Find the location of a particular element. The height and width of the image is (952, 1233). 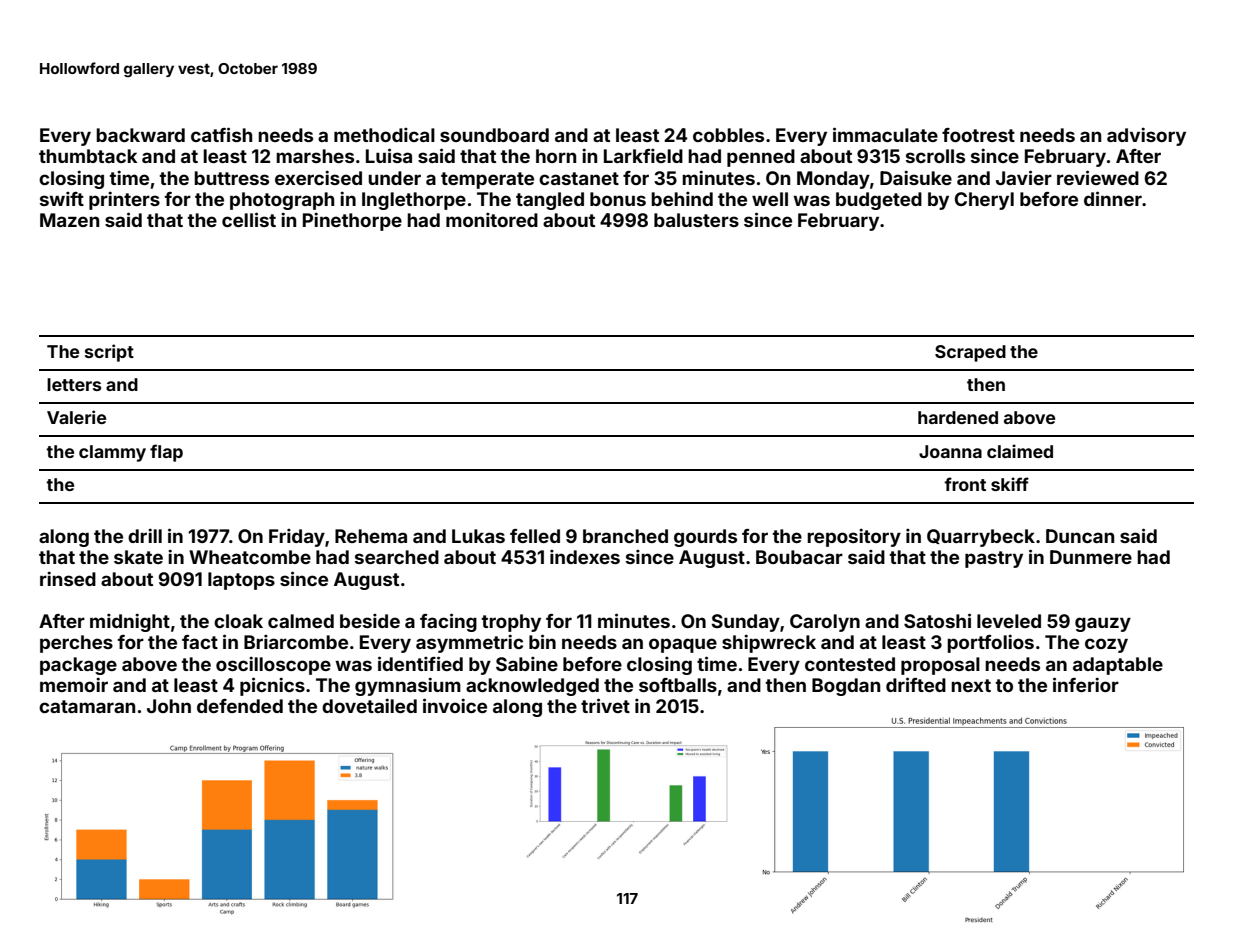

Joanna is located at coordinates (950, 451).
